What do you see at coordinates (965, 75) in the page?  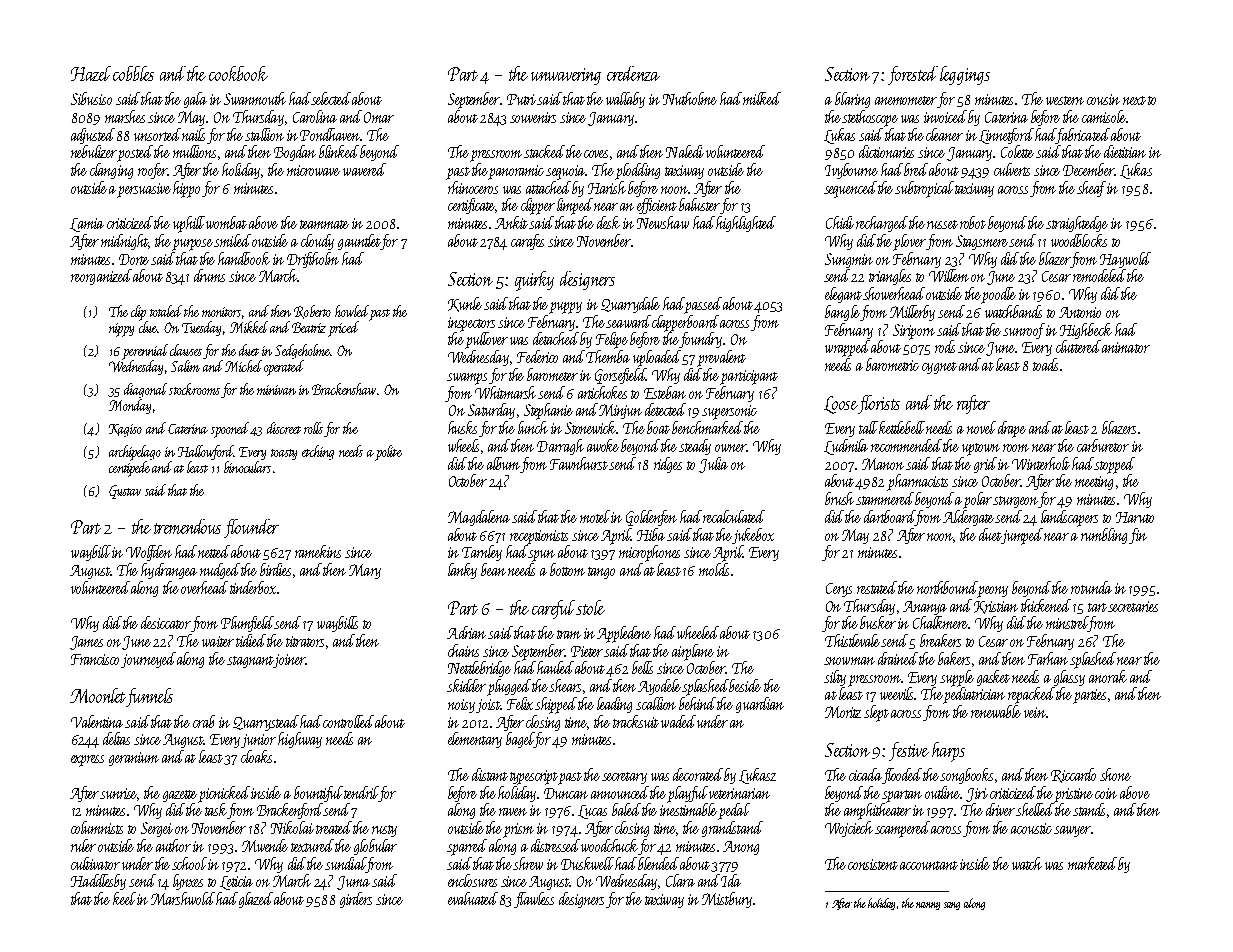 I see `leggings` at bounding box center [965, 75].
